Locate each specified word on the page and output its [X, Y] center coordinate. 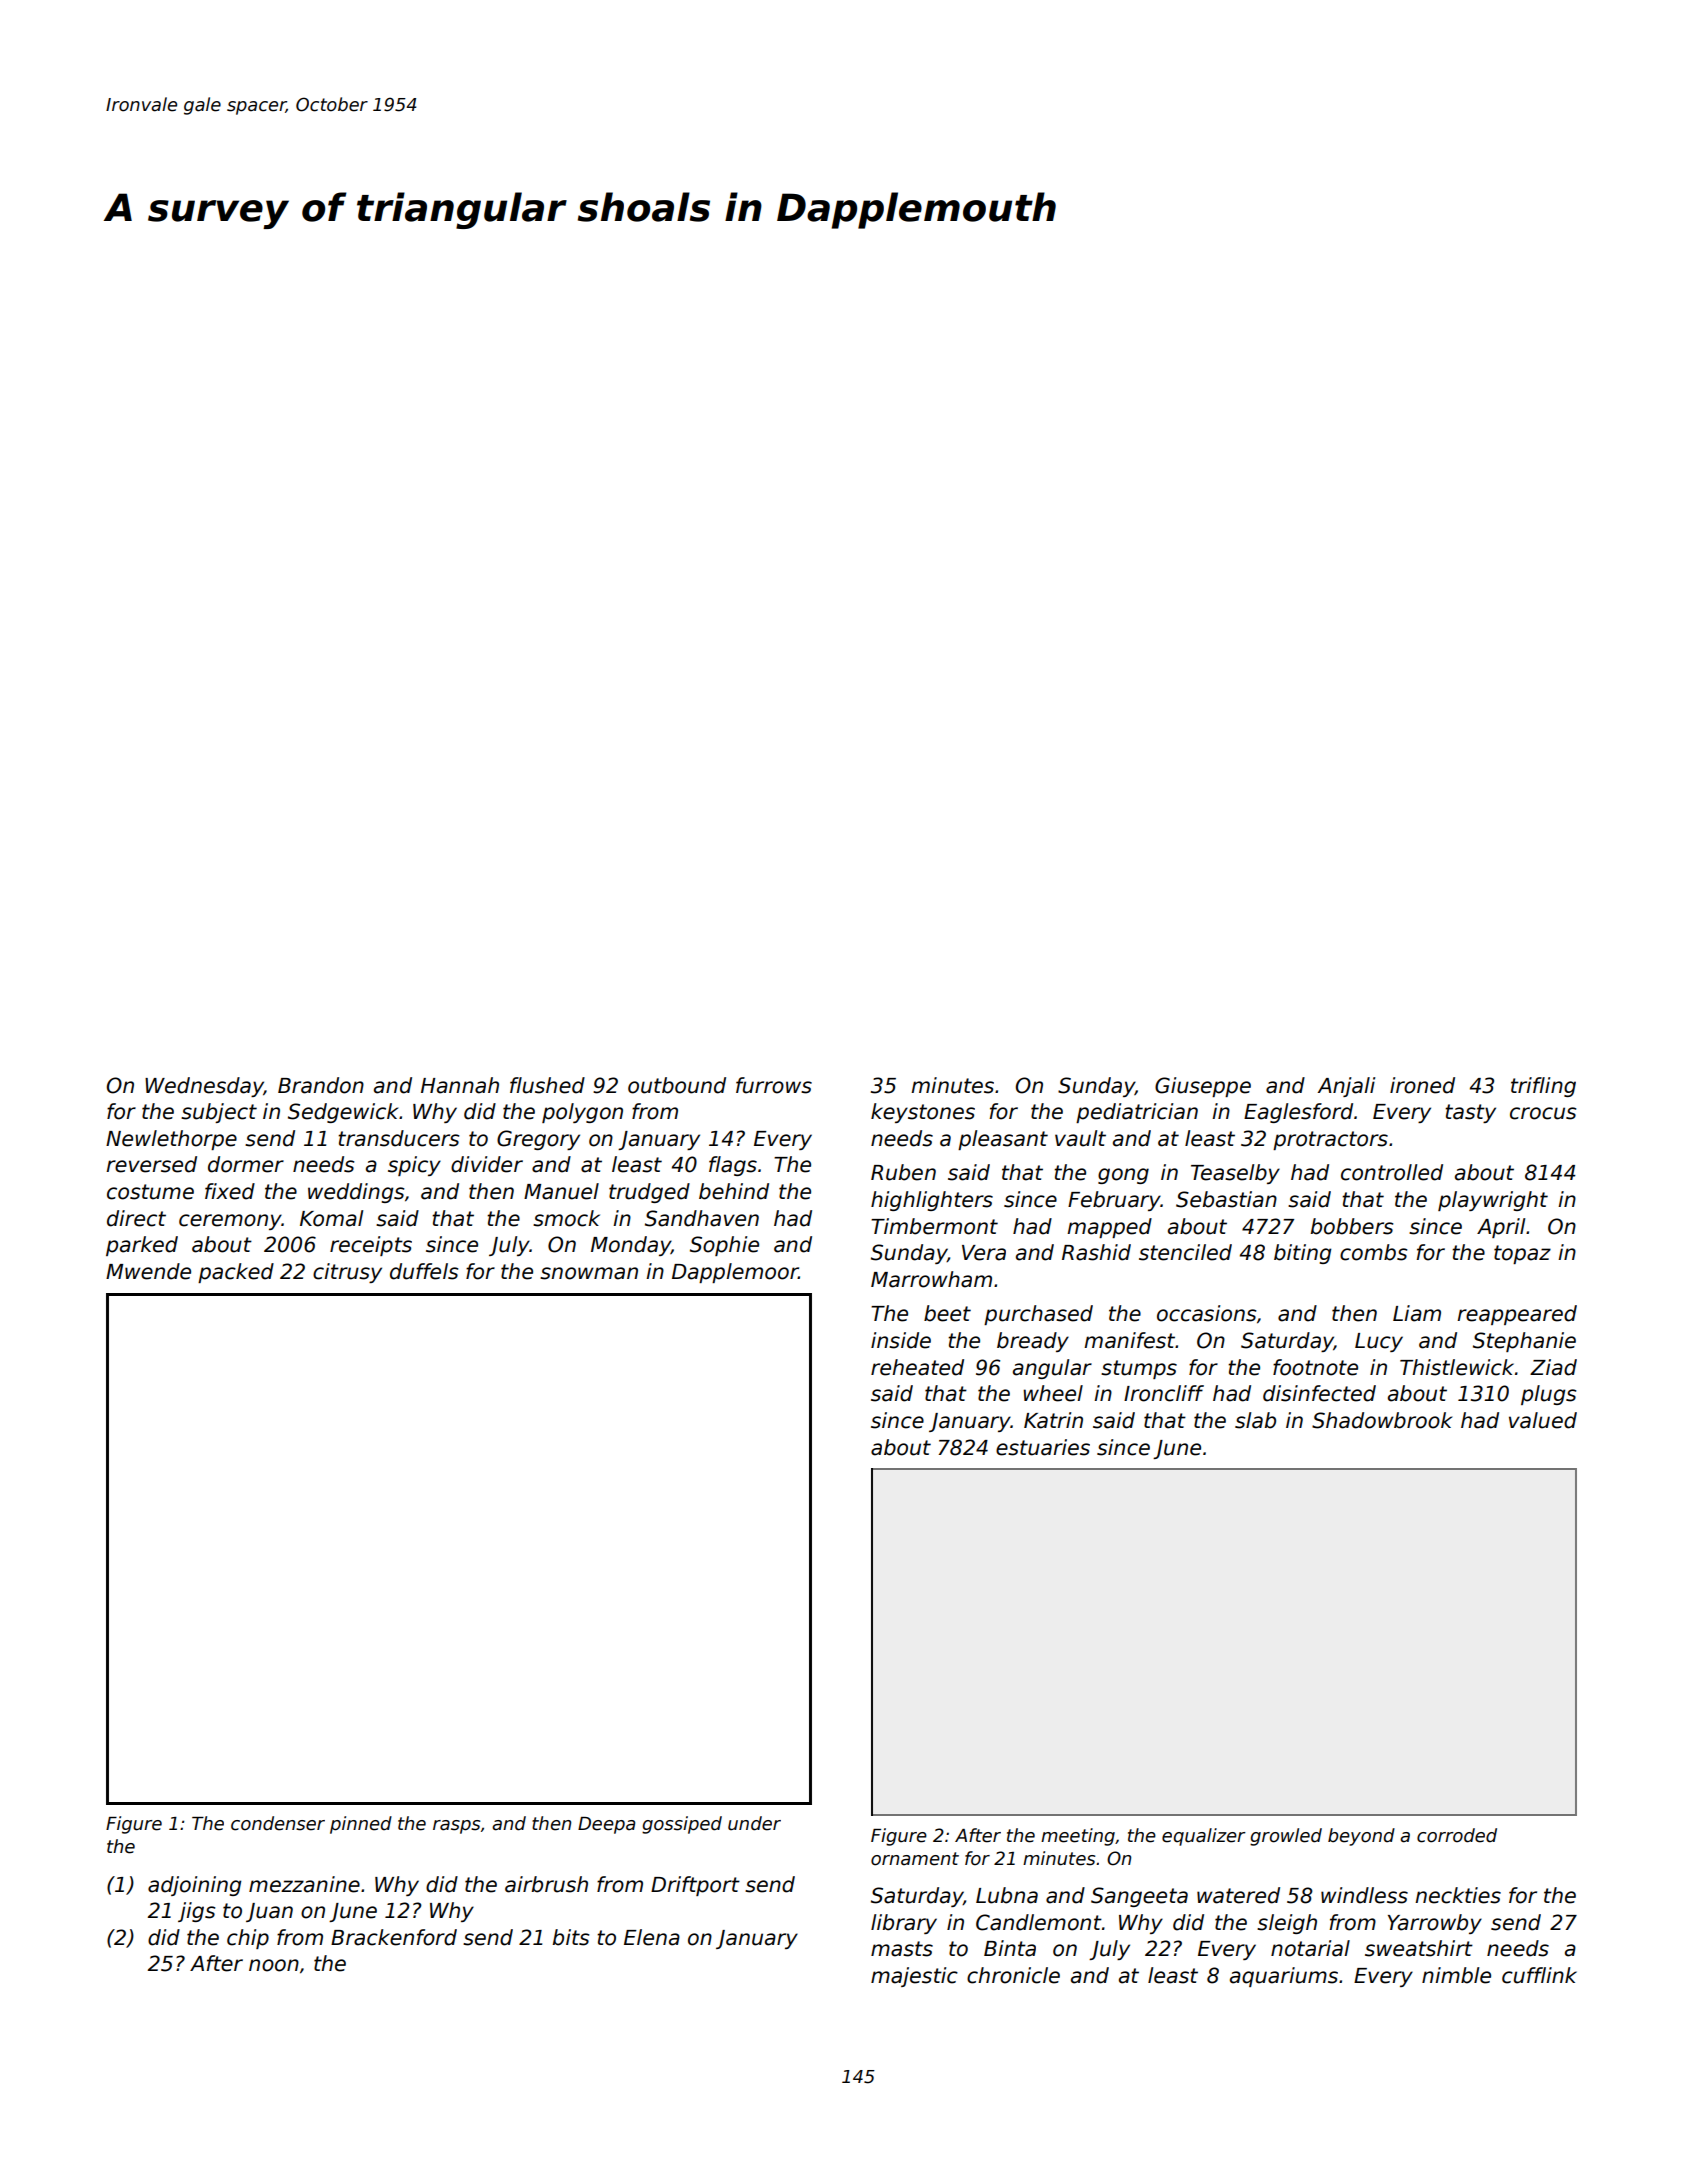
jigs [196, 1912]
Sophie [724, 1246]
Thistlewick [1457, 1367]
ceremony [230, 1222]
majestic [914, 1977]
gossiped [682, 1825]
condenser [278, 1823]
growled [1286, 1837]
